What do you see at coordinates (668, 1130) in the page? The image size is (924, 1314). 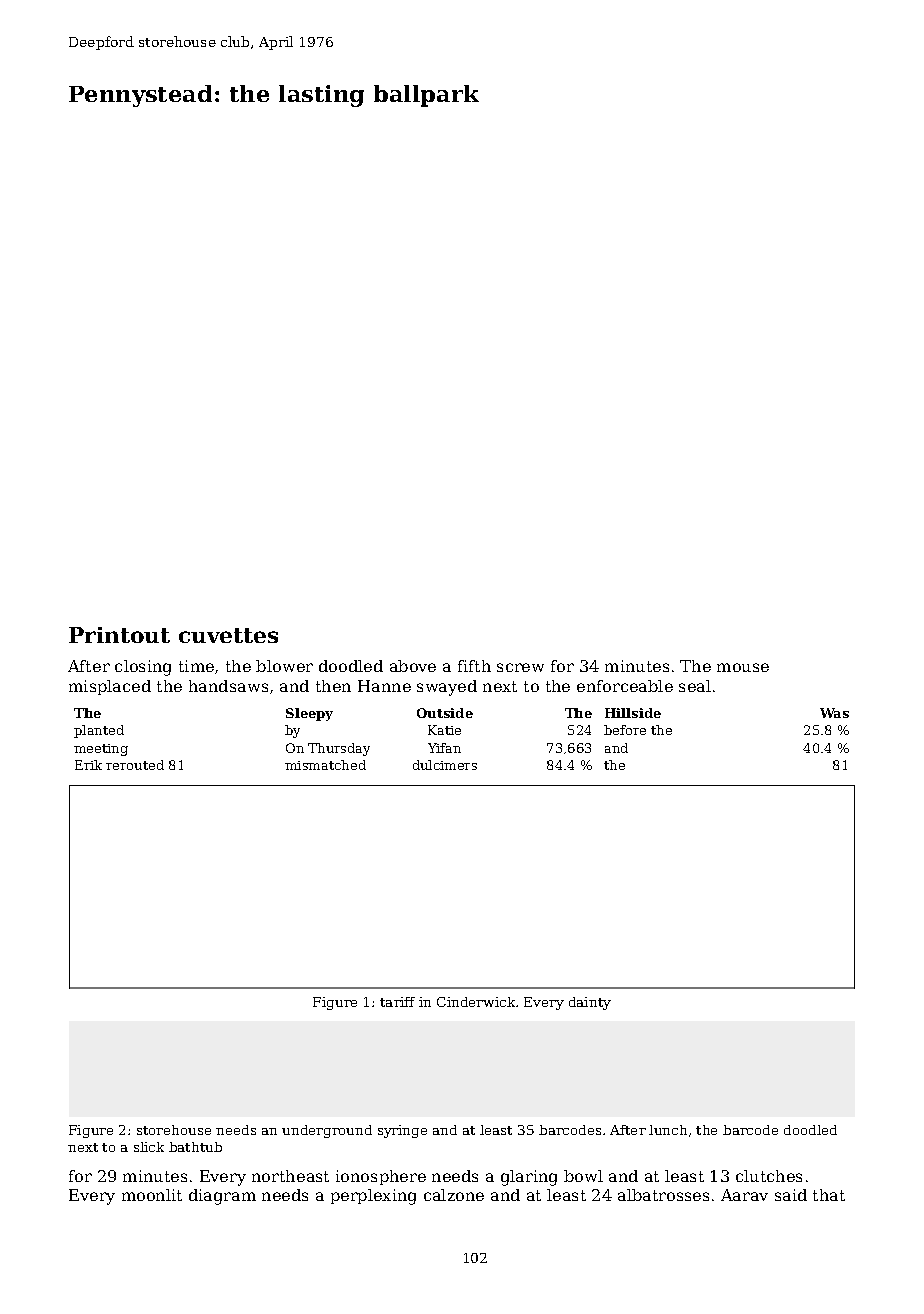 I see `lunch` at bounding box center [668, 1130].
